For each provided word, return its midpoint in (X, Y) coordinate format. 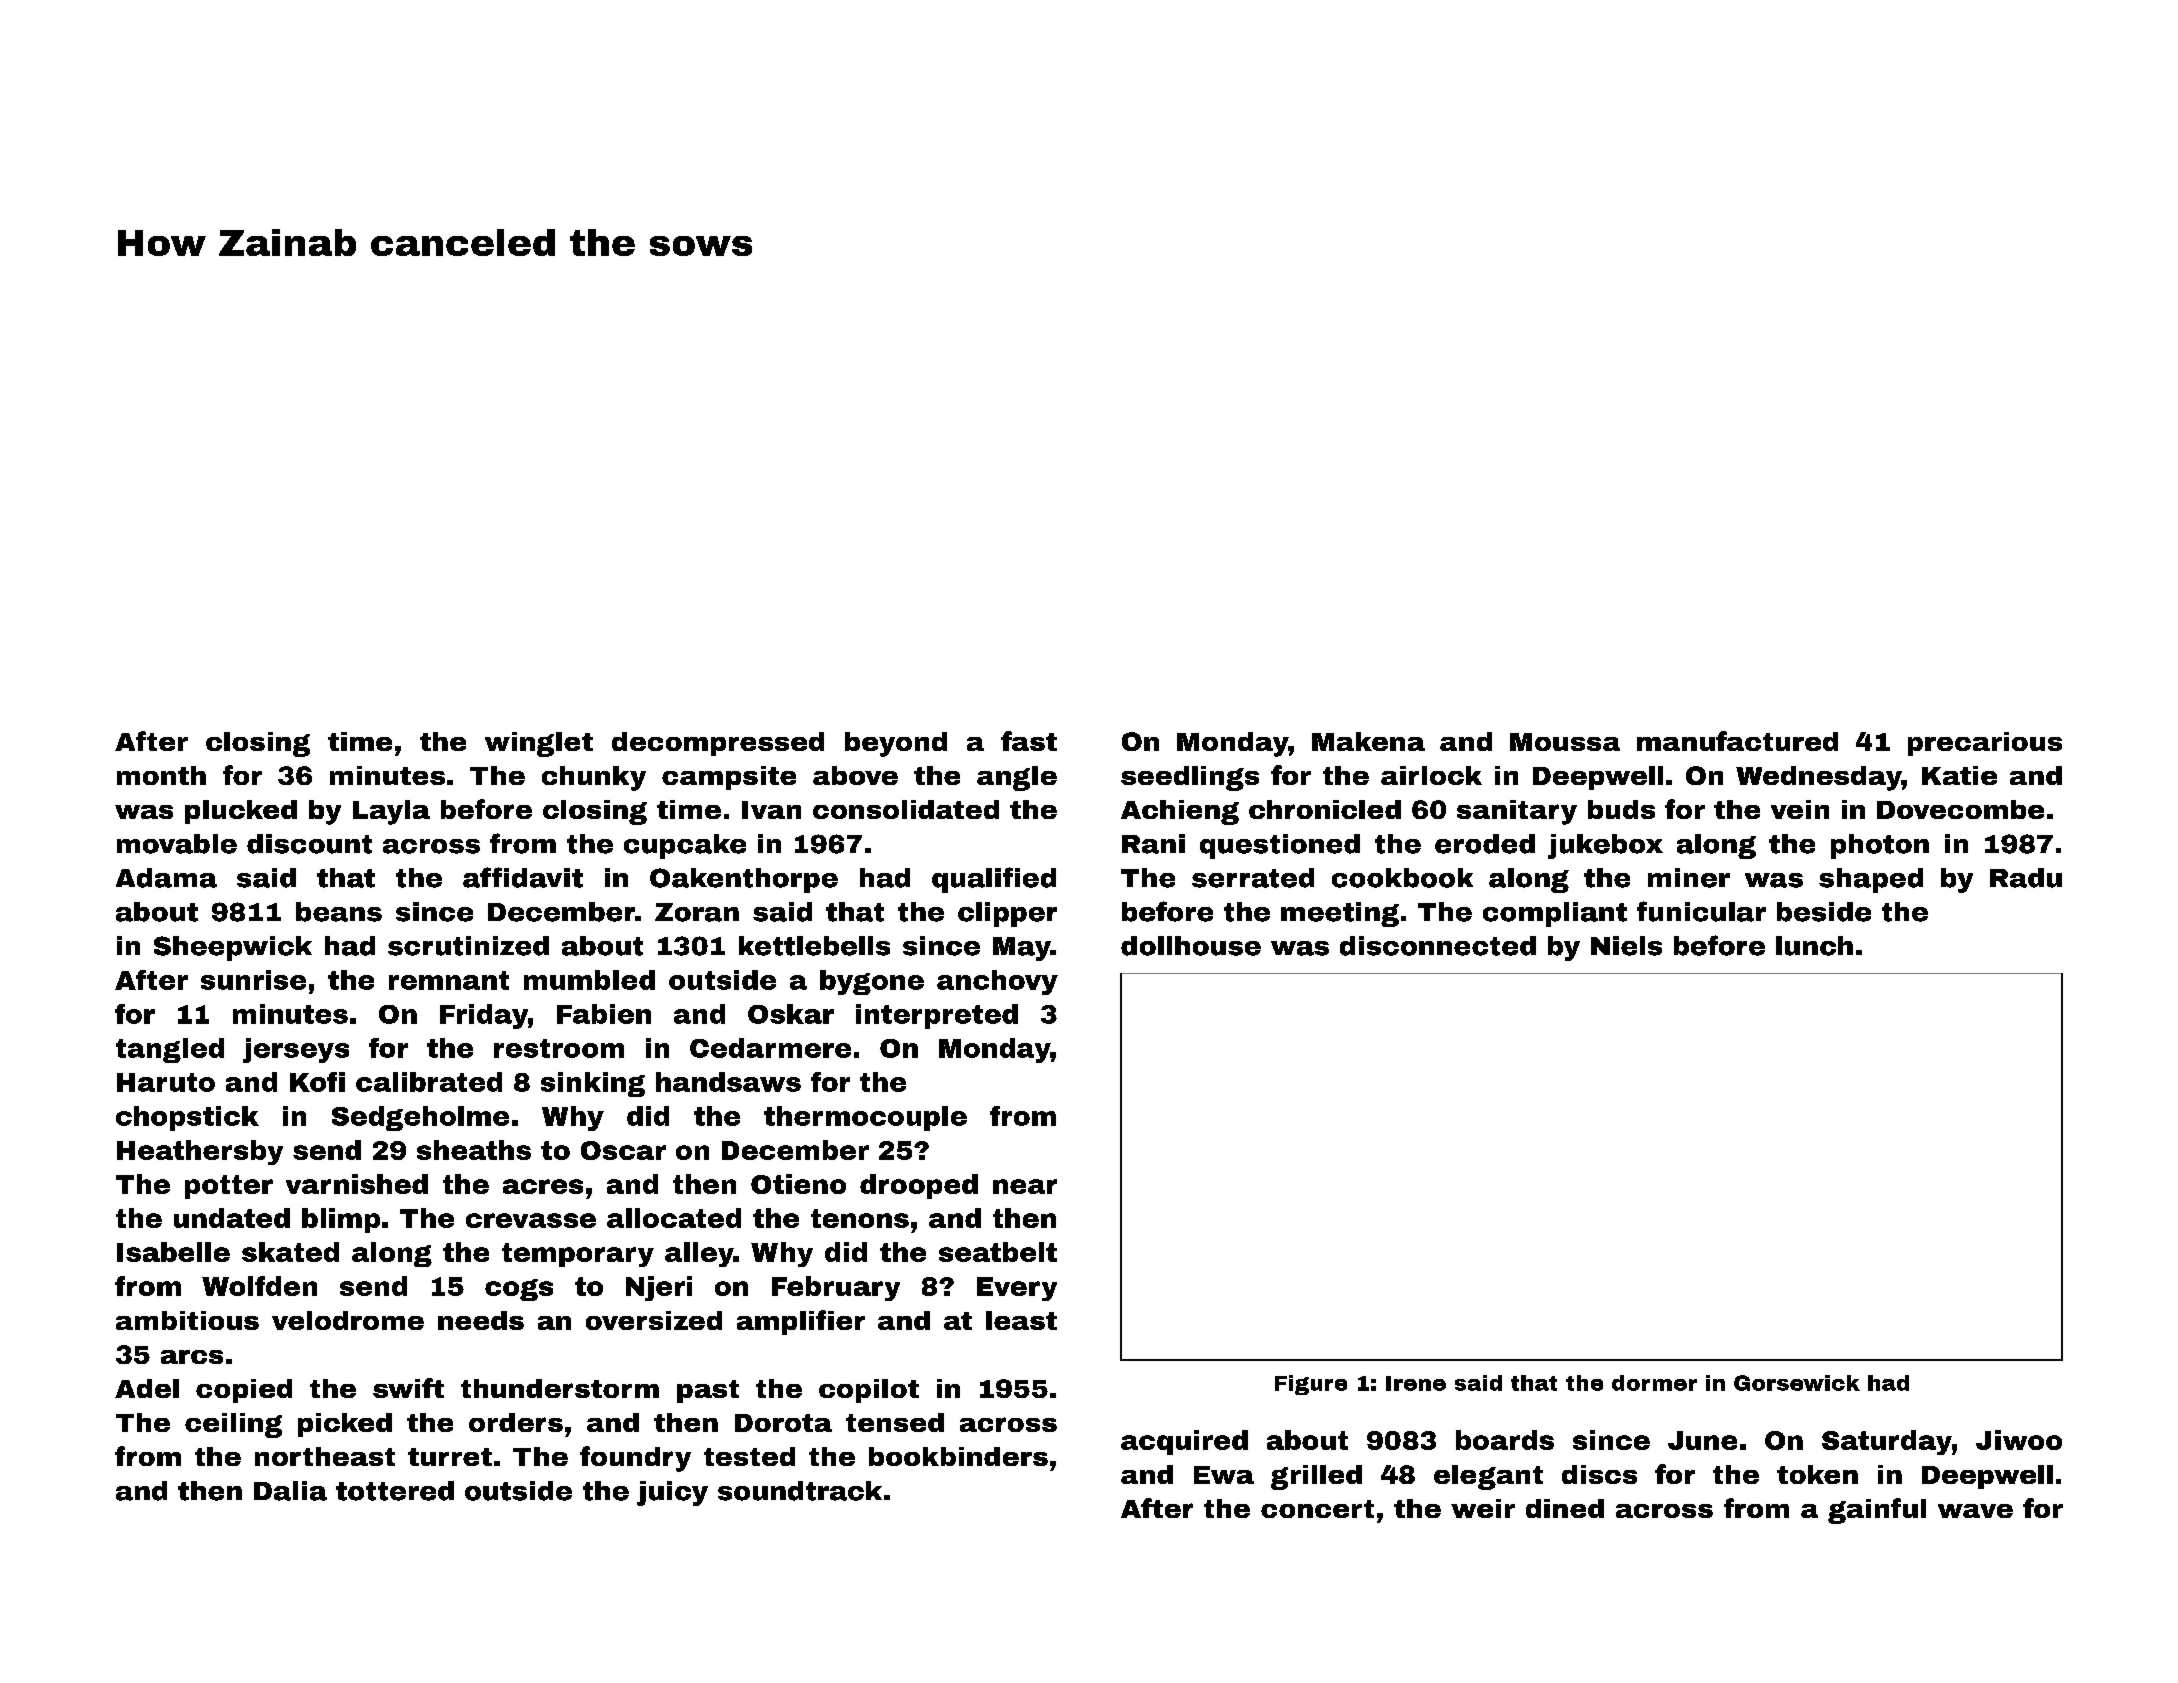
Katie (1959, 775)
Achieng (1180, 812)
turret (450, 1457)
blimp (341, 1220)
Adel (147, 1388)
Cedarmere (770, 1048)
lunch (1814, 946)
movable (177, 844)
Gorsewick (1797, 1383)
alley (699, 1254)
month (161, 775)
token (1817, 1474)
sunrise (253, 980)
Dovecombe (1960, 809)
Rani (1153, 844)
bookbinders (958, 1456)
